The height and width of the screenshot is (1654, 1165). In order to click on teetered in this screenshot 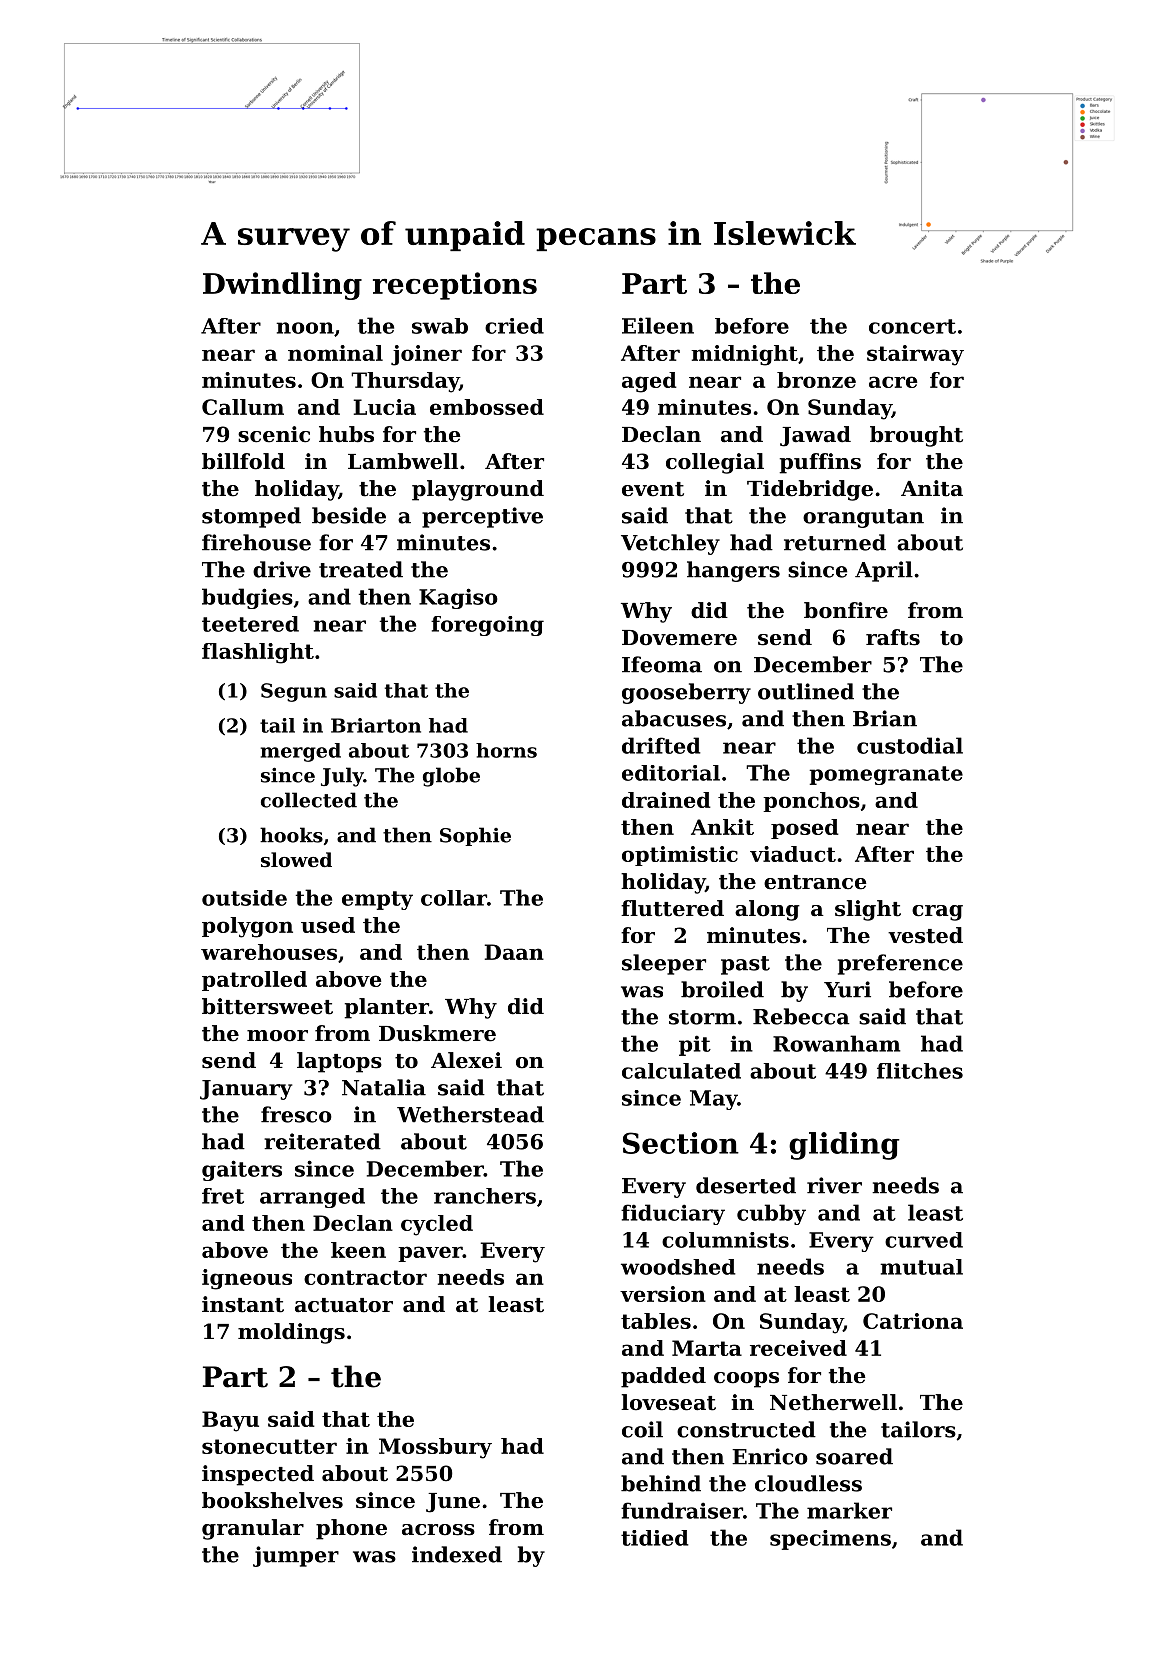, I will do `click(250, 624)`.
